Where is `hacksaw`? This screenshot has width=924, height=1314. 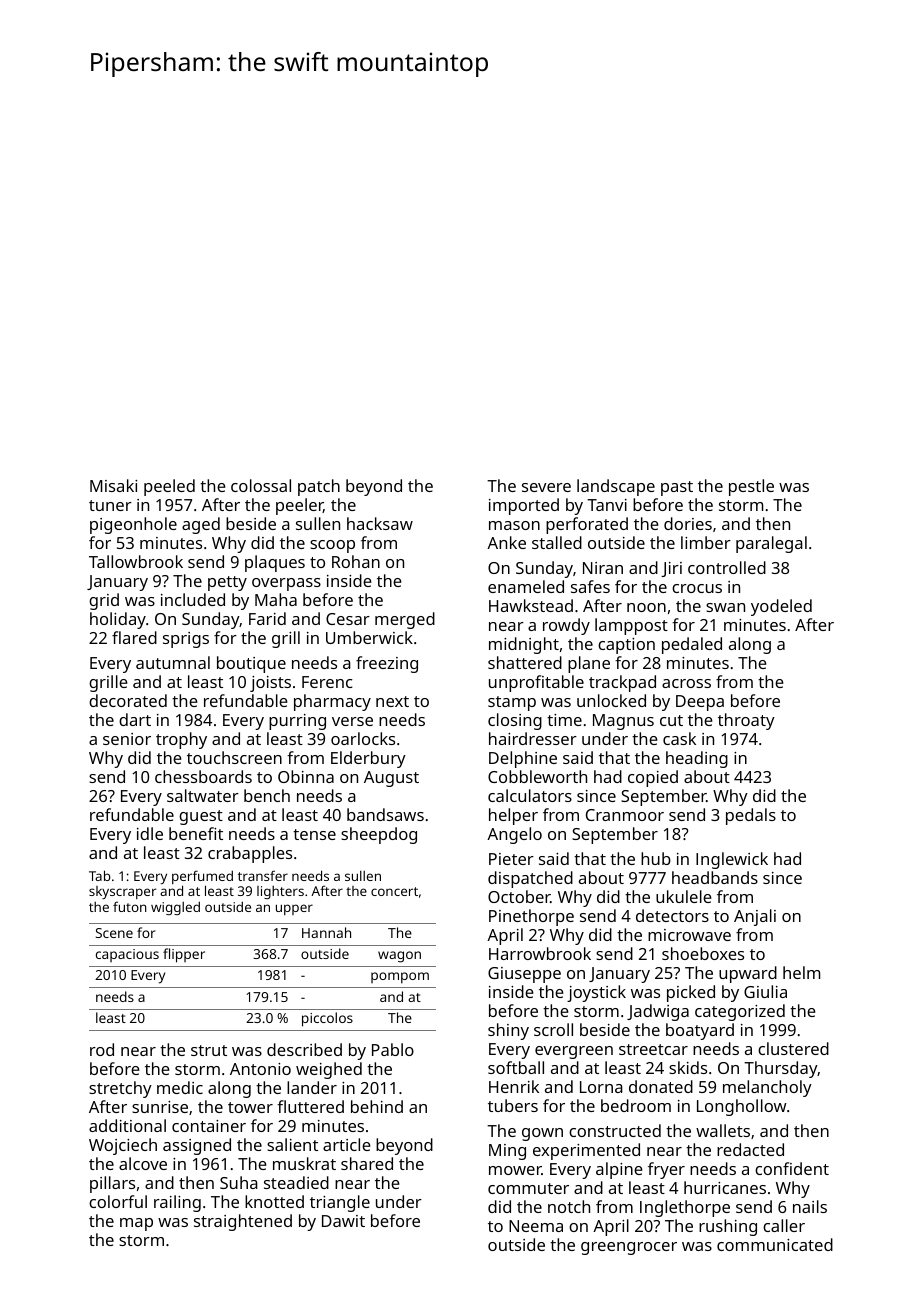
hacksaw is located at coordinates (380, 523).
